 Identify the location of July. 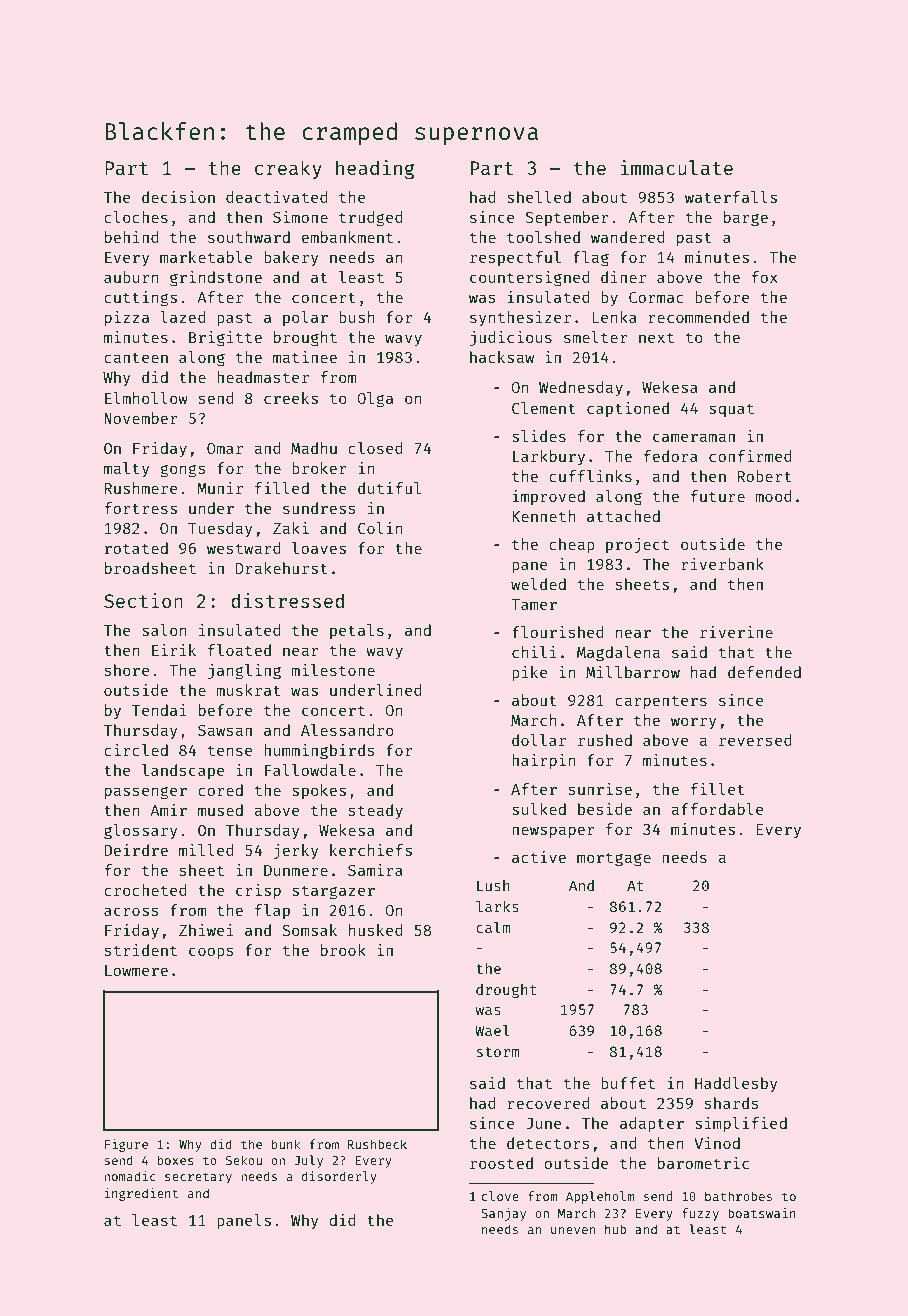
(308, 1161).
